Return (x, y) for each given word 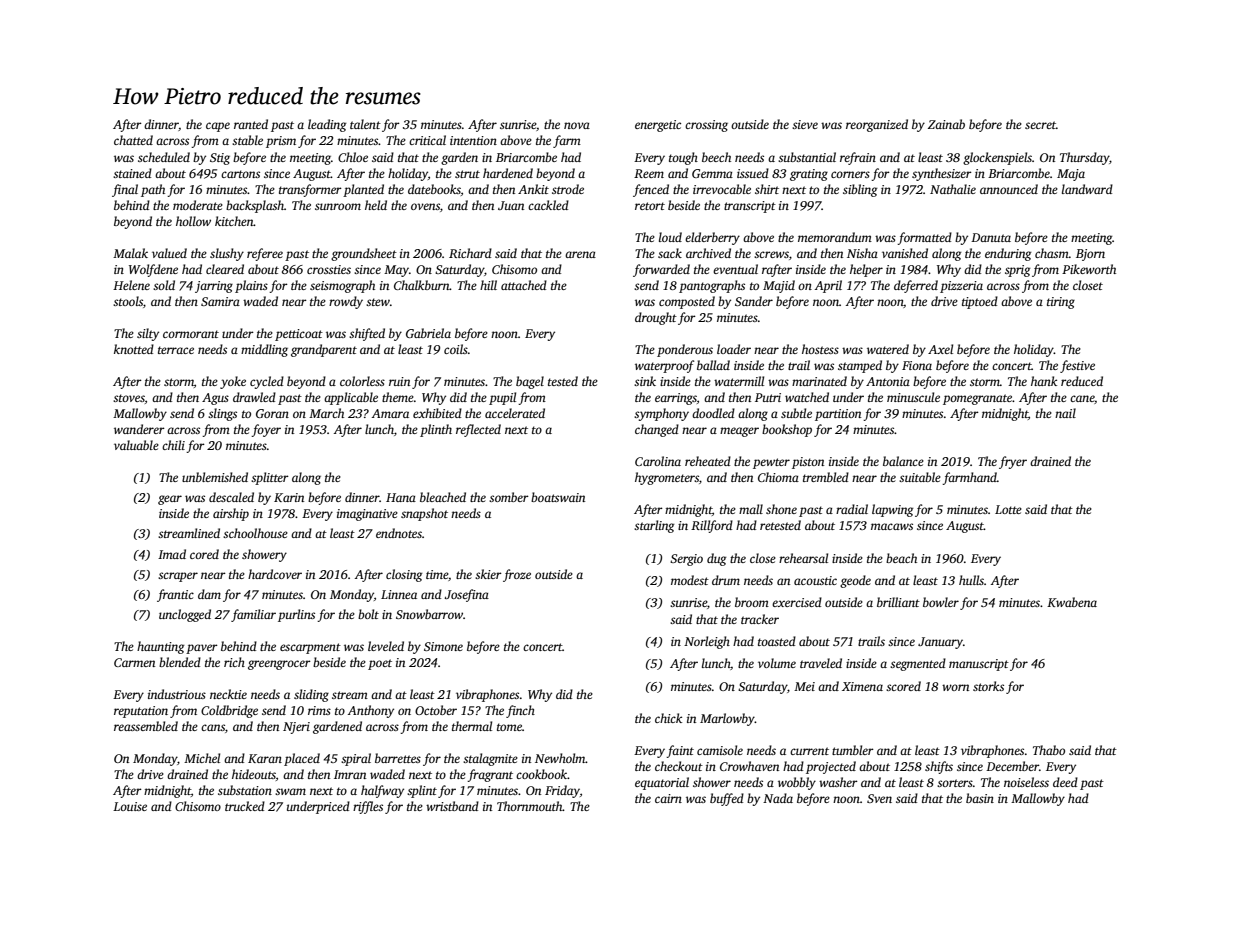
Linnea (399, 594)
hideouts (254, 774)
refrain (858, 158)
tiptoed (980, 302)
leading (327, 125)
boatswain (558, 497)
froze (517, 575)
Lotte (1008, 509)
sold (164, 285)
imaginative (367, 515)
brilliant (898, 602)
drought (656, 318)
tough (683, 158)
